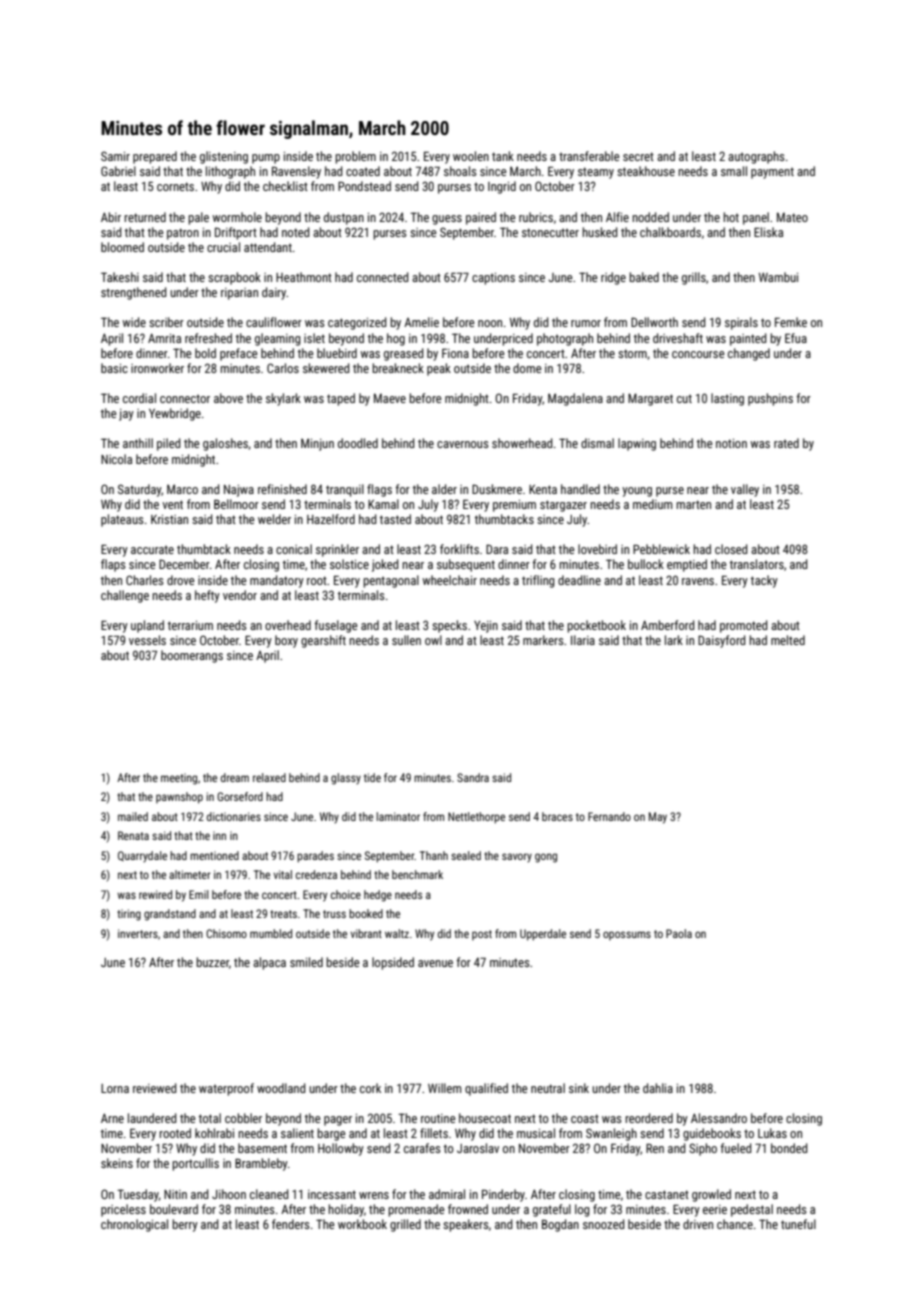  Describe the element at coordinates (235, 777) in the page. I see `dream` at that location.
